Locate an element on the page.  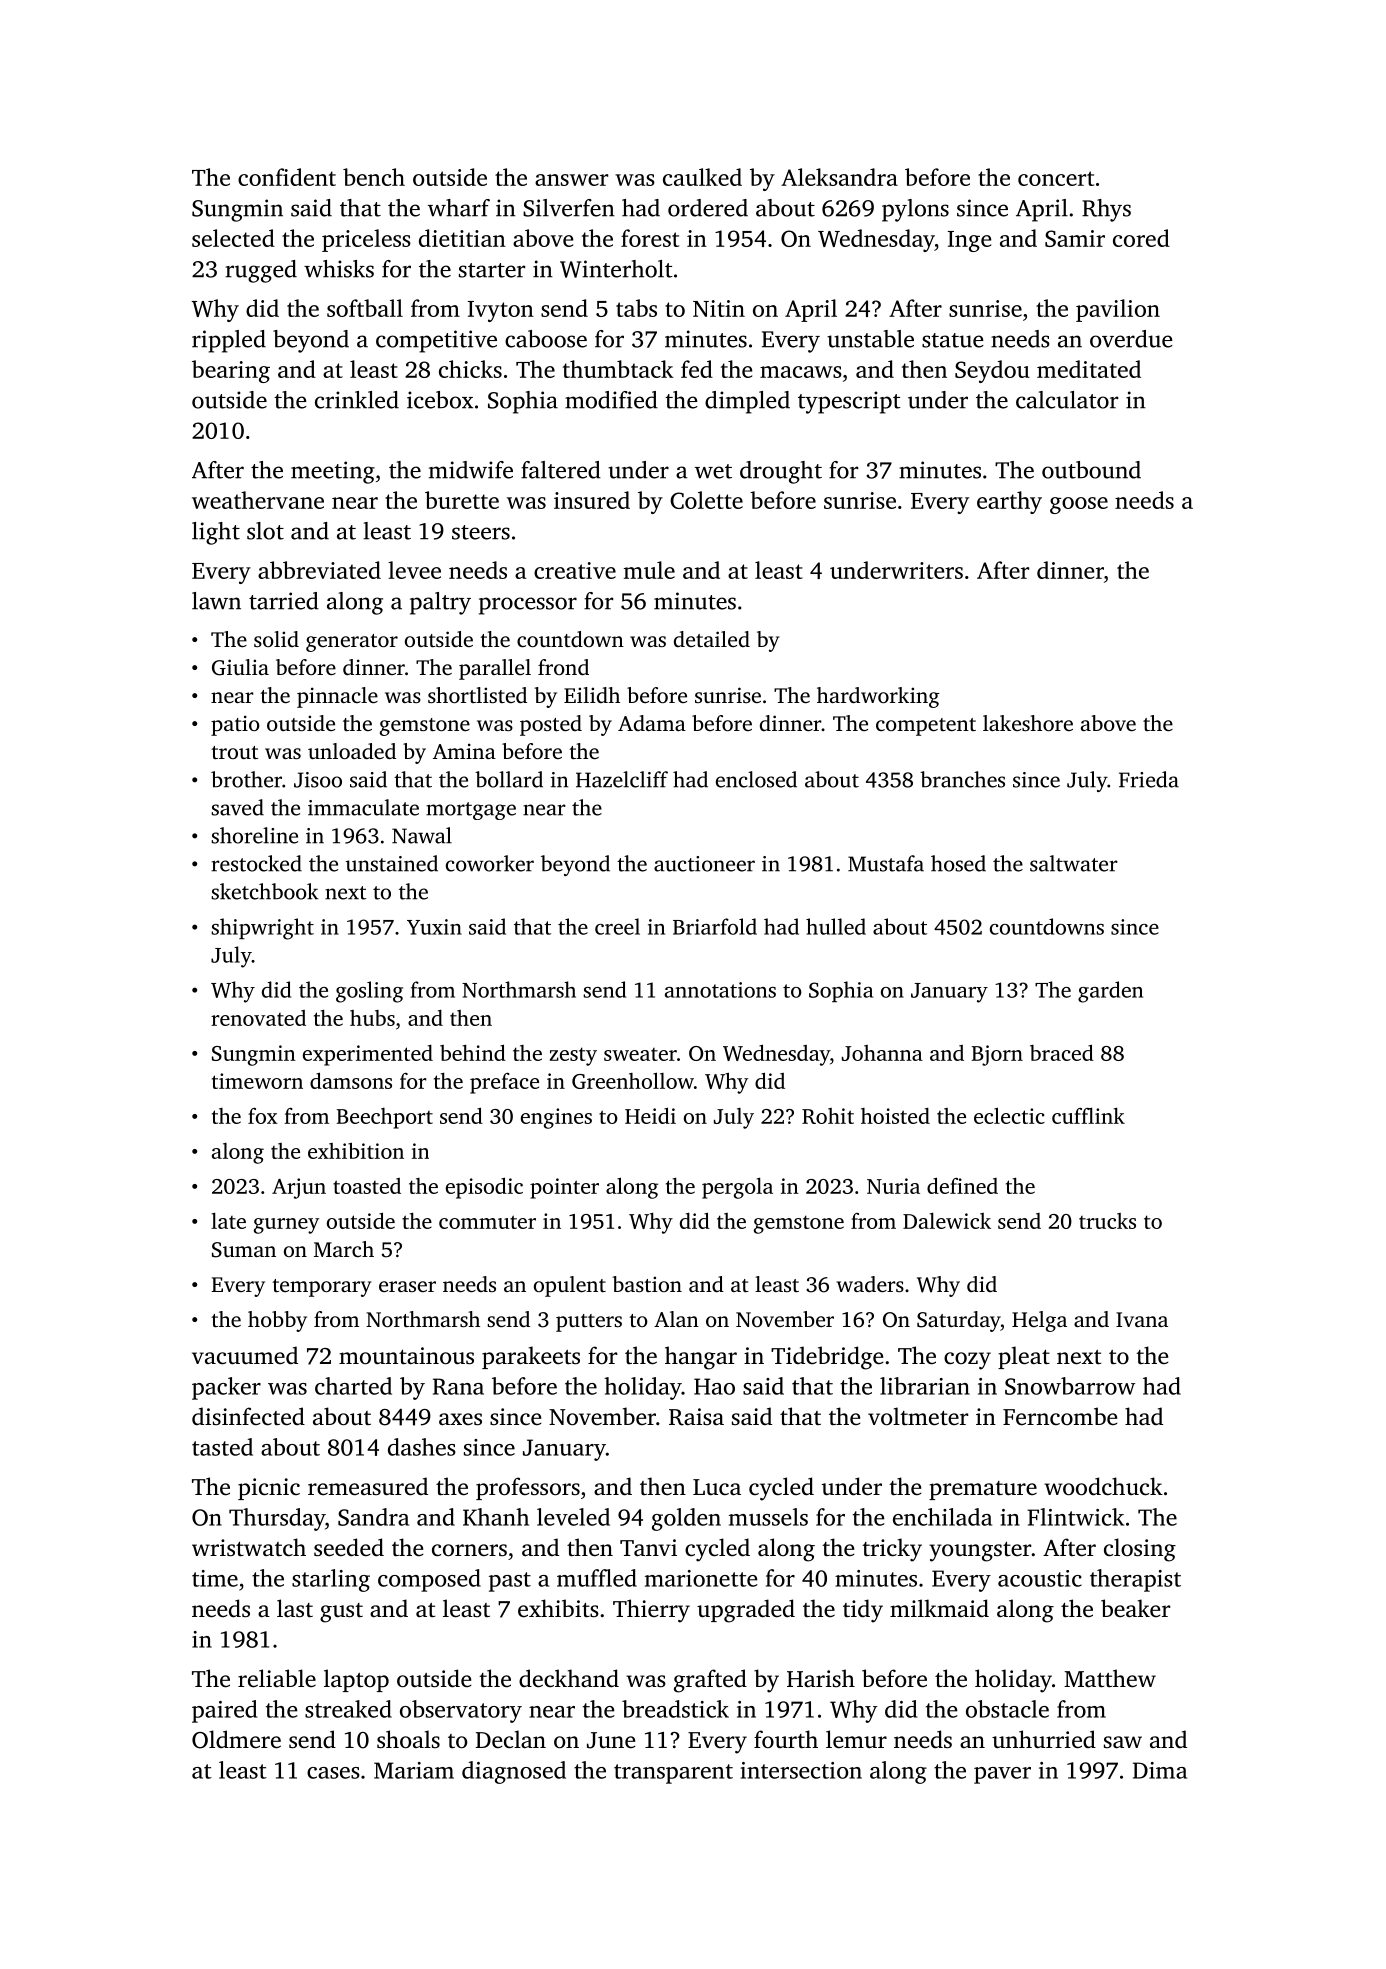
streaked is located at coordinates (348, 1709).
